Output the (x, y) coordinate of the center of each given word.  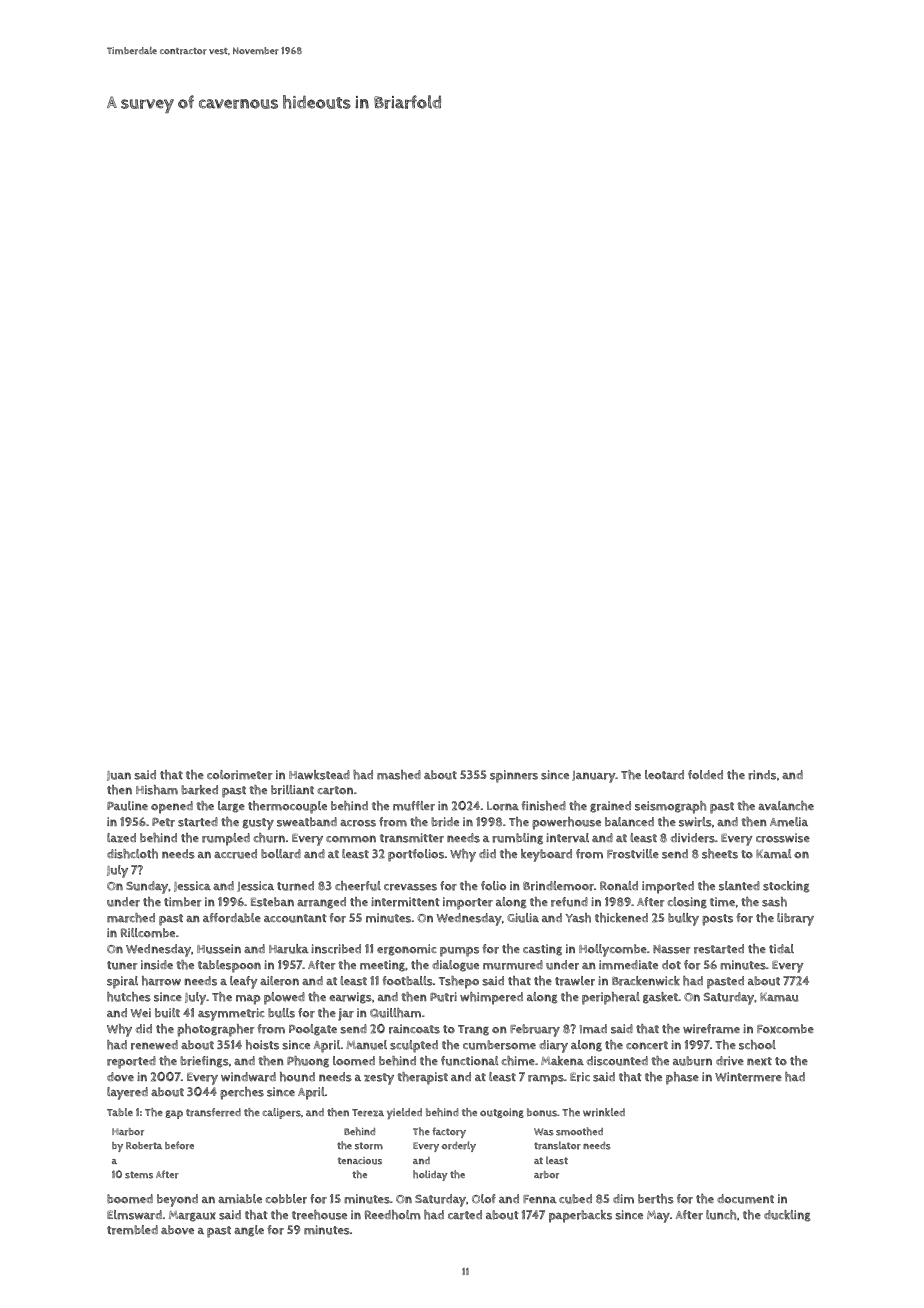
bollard (281, 854)
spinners (514, 776)
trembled (132, 1230)
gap (174, 1114)
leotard (664, 775)
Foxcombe (785, 1029)
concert (647, 1045)
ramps (546, 1080)
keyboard (546, 855)
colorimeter (239, 775)
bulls (281, 1013)
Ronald (619, 886)
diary (553, 1046)
